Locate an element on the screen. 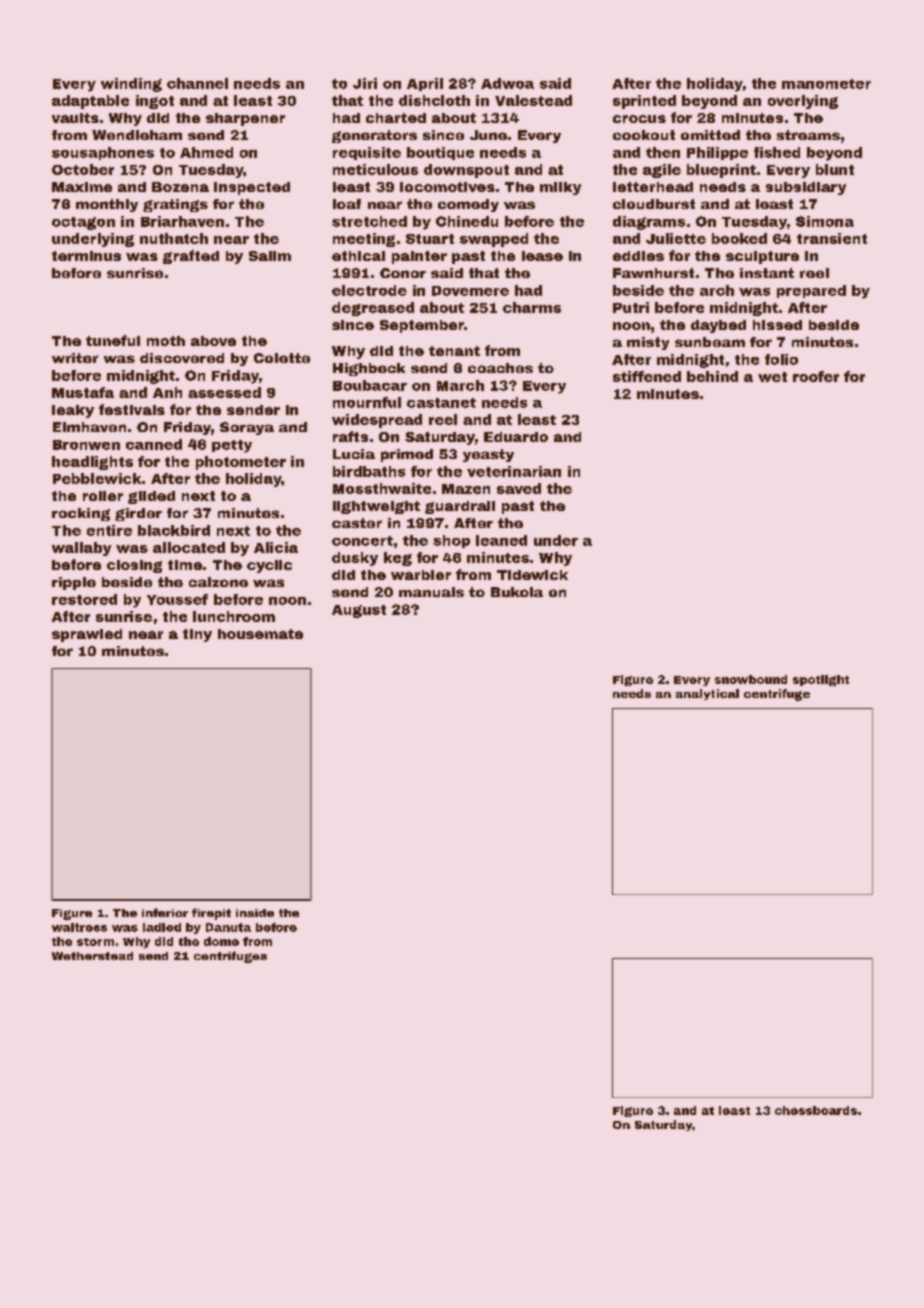 This screenshot has height=1308, width=924. analytical is located at coordinates (707, 694).
